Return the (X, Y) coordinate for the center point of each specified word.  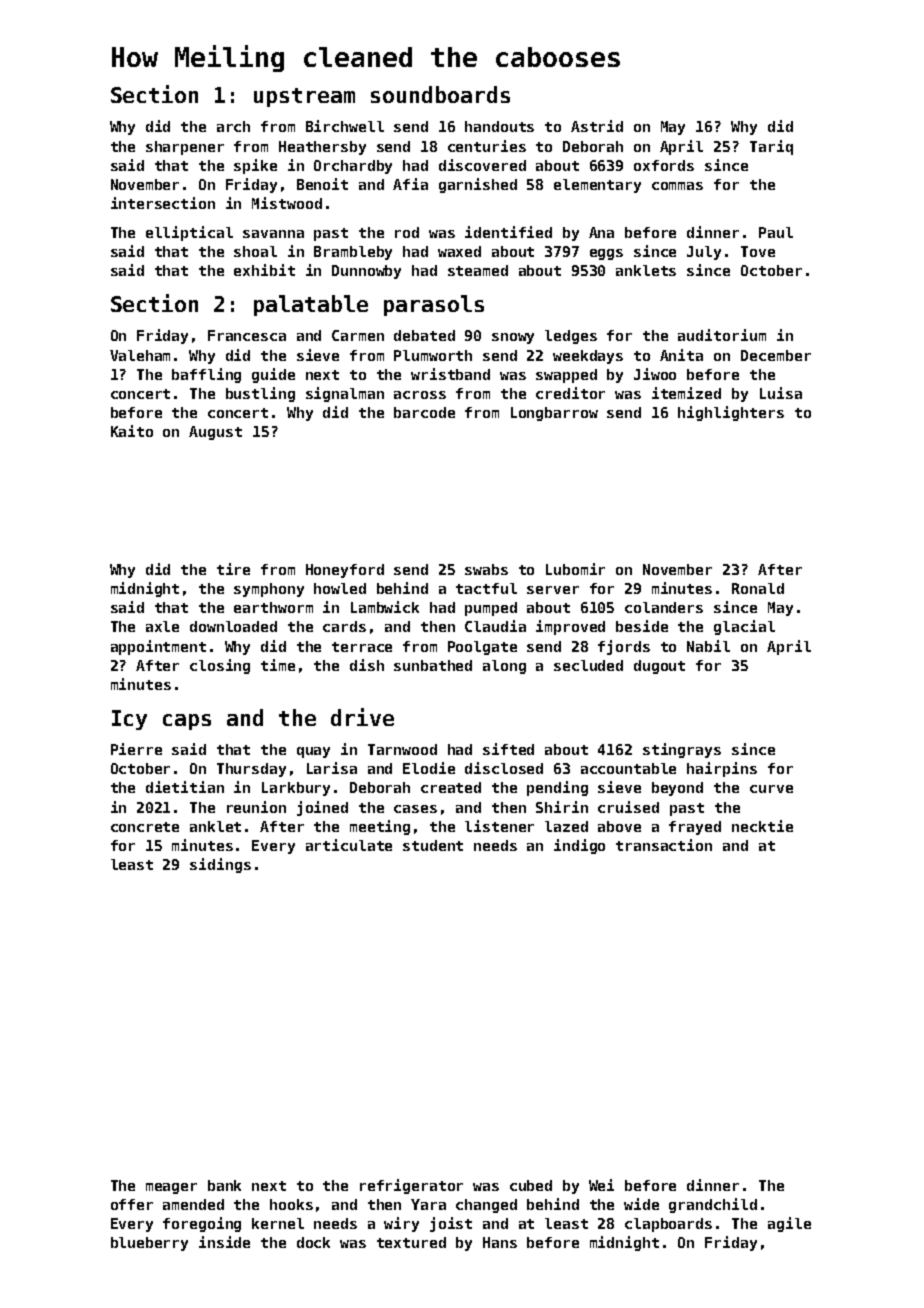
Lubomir (575, 569)
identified (508, 232)
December (776, 355)
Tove (758, 251)
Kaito (132, 431)
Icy (129, 720)
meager (171, 1188)
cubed (531, 1185)
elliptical (189, 233)
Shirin (562, 807)
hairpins (722, 769)
